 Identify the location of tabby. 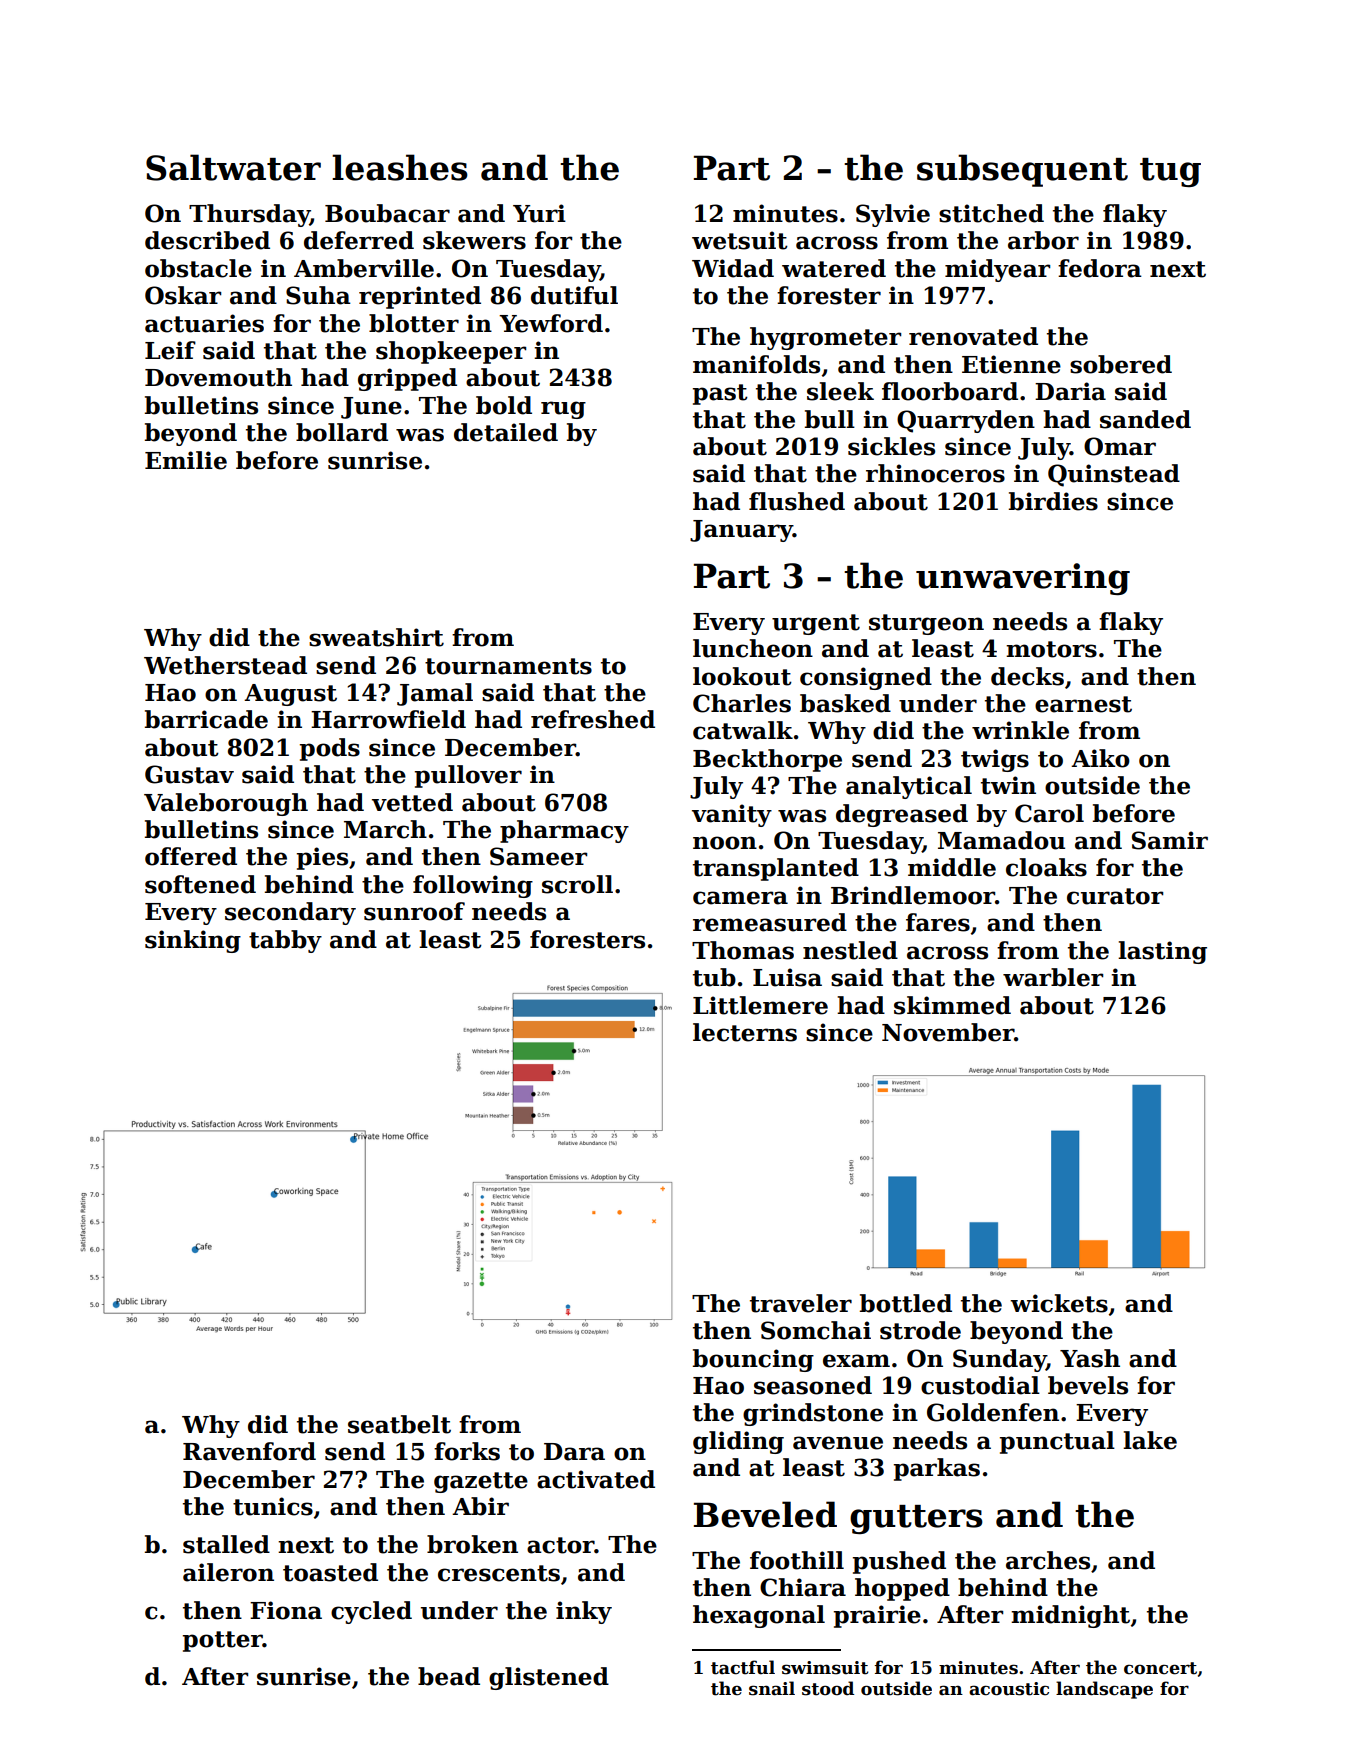
(285, 941).
